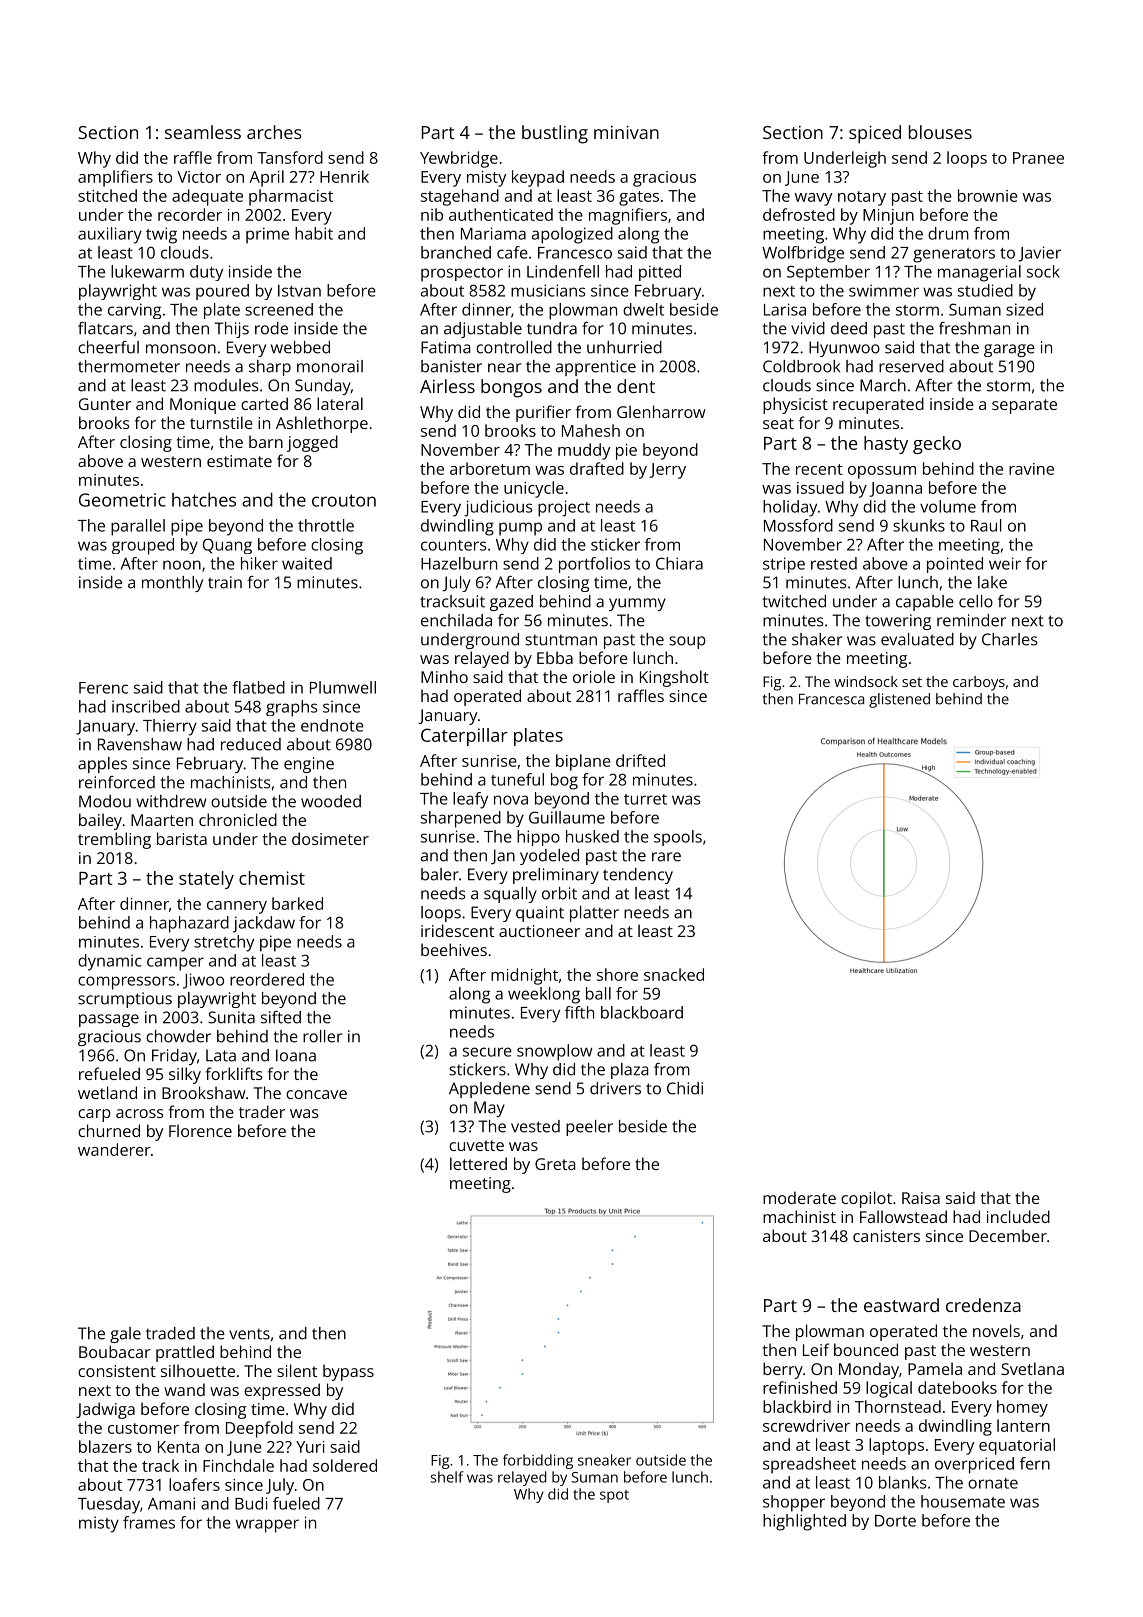 Image resolution: width=1143 pixels, height=1617 pixels. Describe the element at coordinates (189, 924) in the screenshot. I see `haphazard` at that location.
